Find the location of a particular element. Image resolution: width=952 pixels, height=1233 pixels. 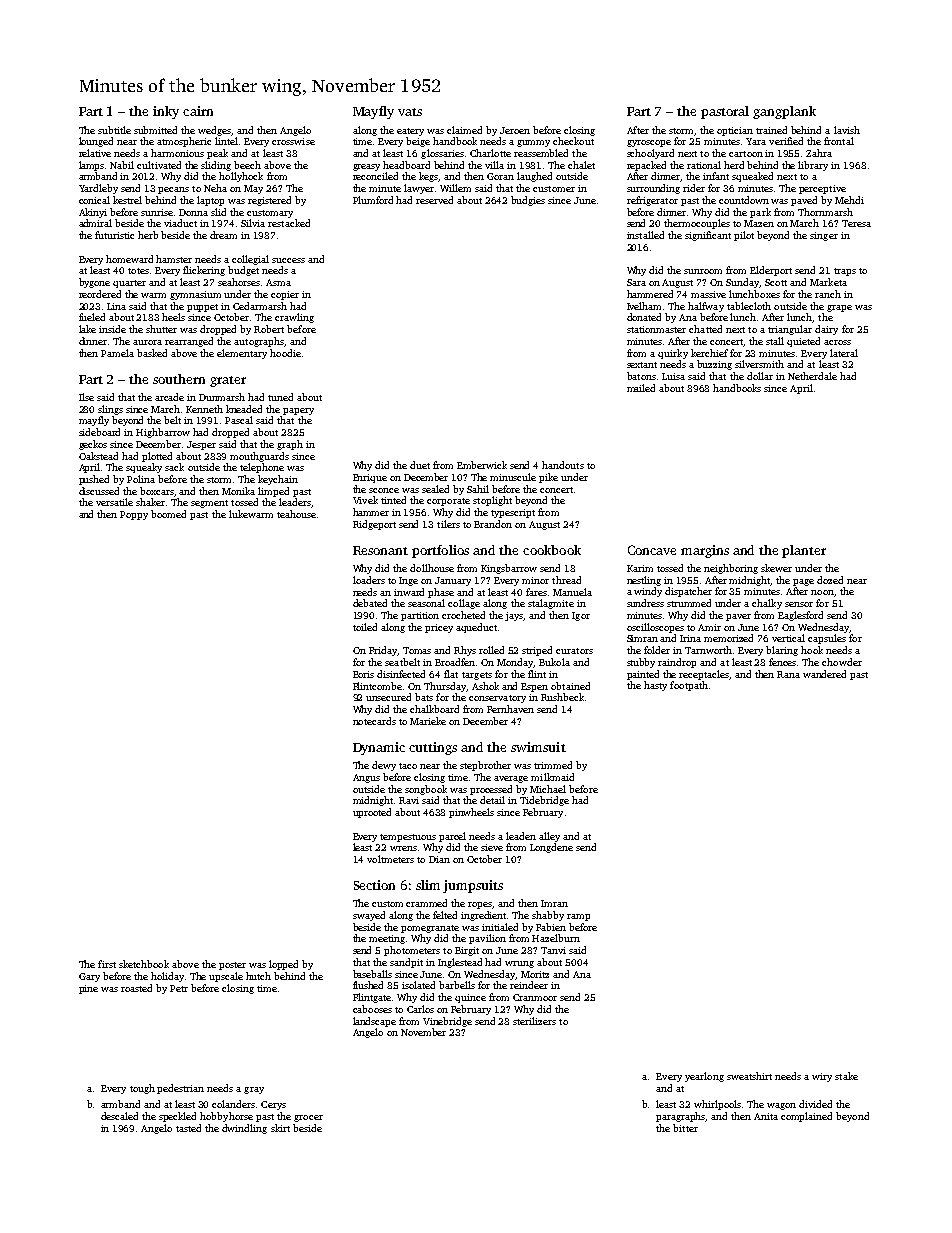

wandered is located at coordinates (824, 674).
